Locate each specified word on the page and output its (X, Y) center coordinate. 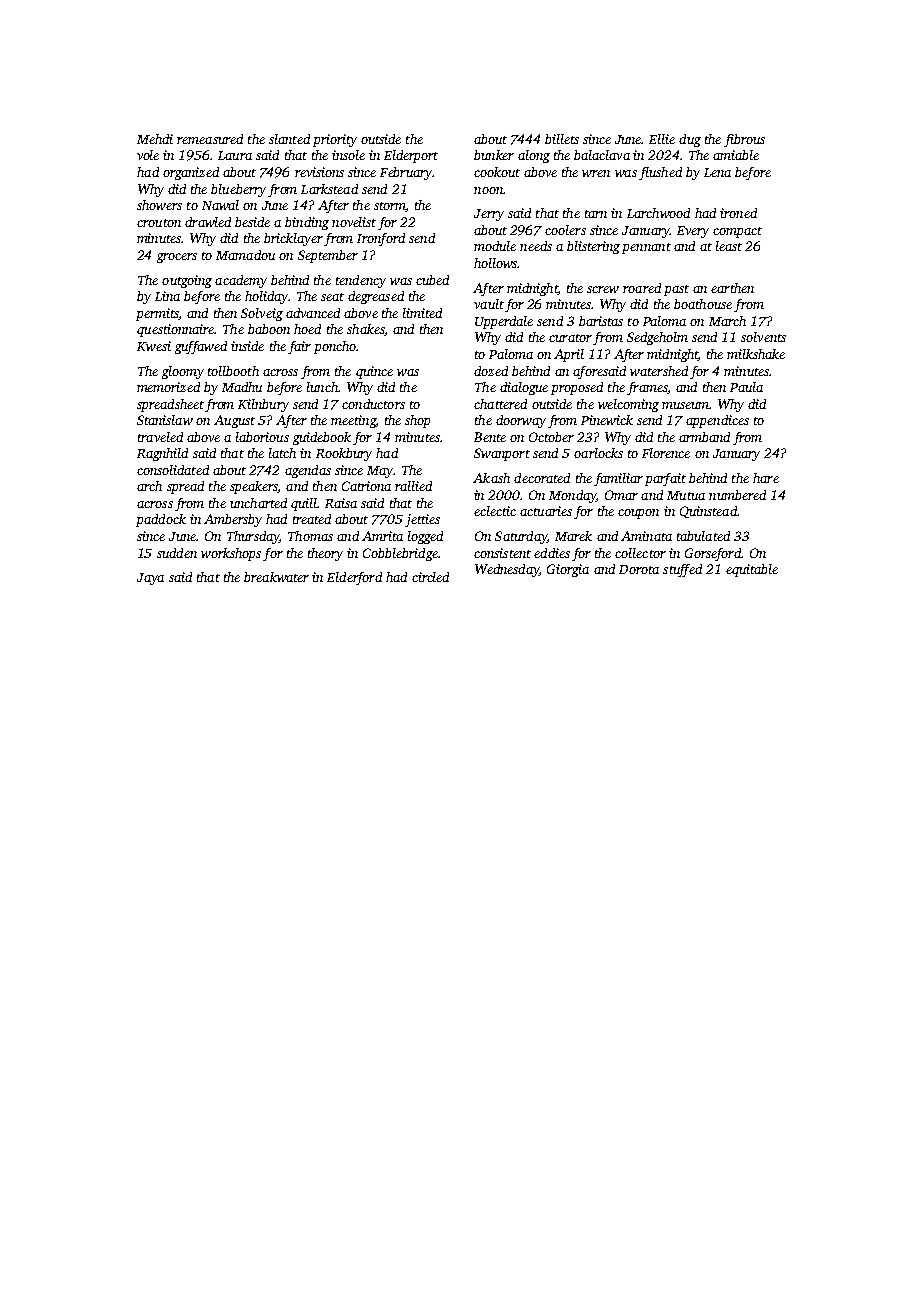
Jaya (150, 579)
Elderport (411, 156)
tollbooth (233, 371)
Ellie (662, 139)
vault (489, 304)
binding (307, 223)
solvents (763, 337)
